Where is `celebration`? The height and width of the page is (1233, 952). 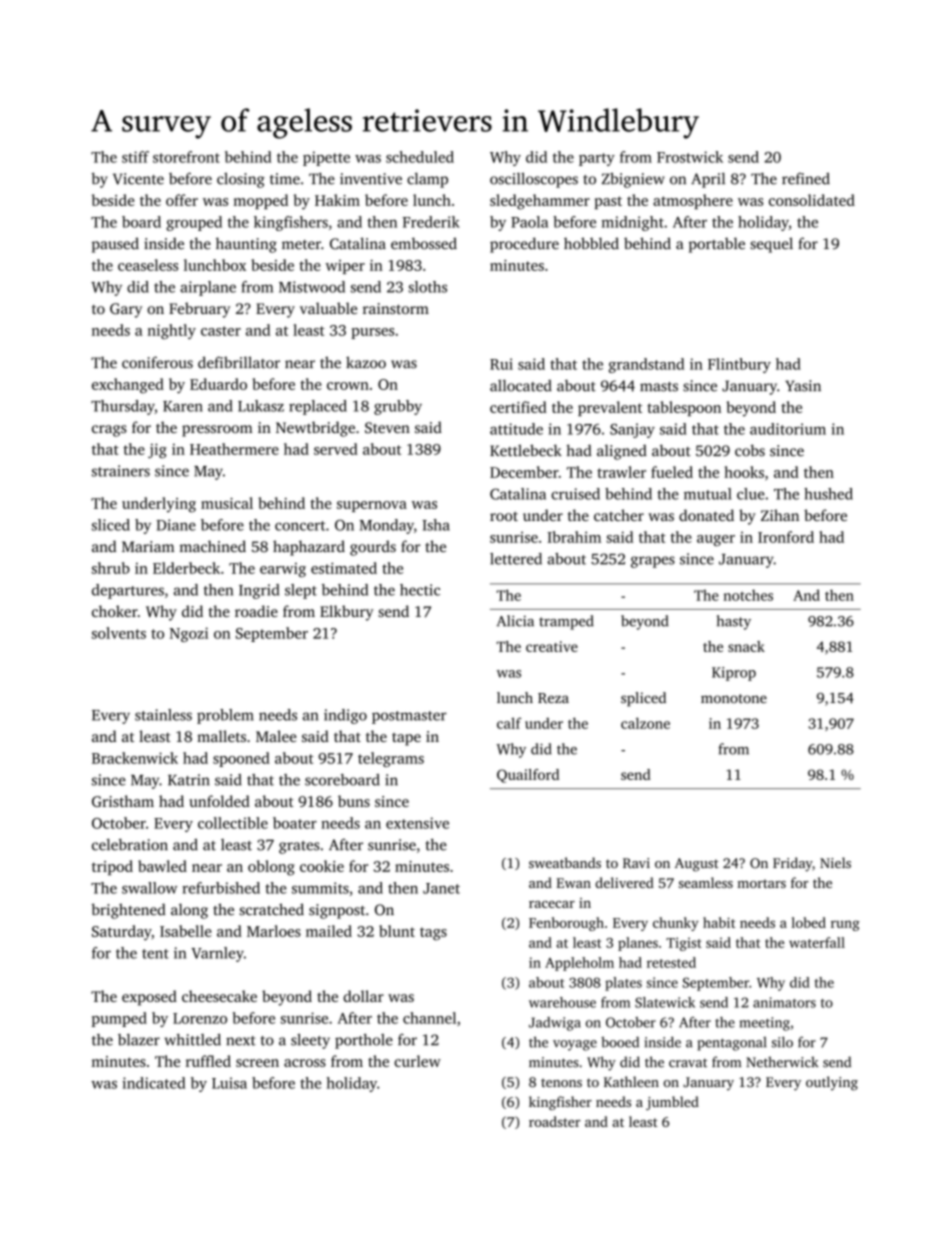
celebration is located at coordinates (130, 844).
